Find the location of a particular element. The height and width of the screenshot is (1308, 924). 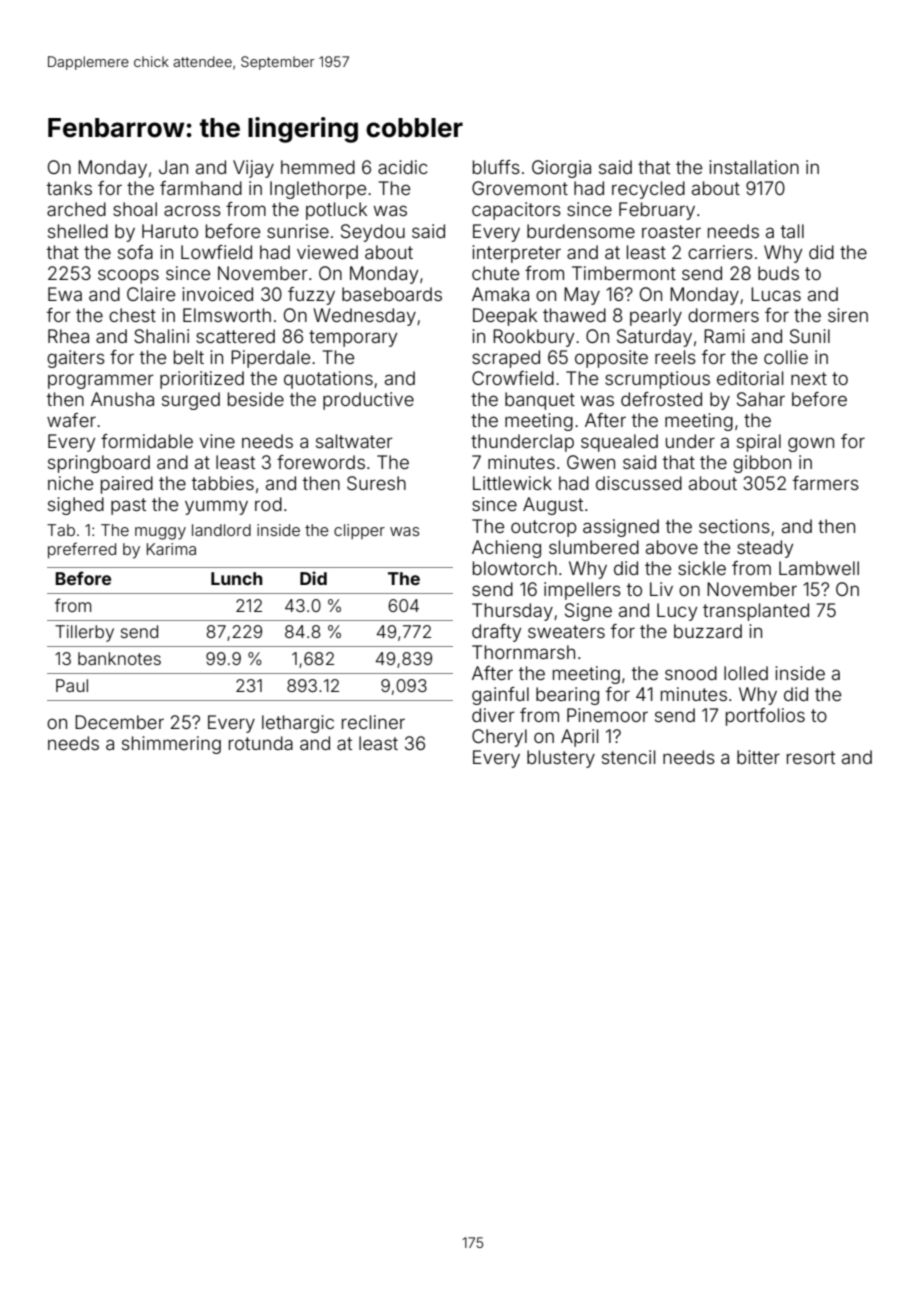

Jan is located at coordinates (173, 167).
